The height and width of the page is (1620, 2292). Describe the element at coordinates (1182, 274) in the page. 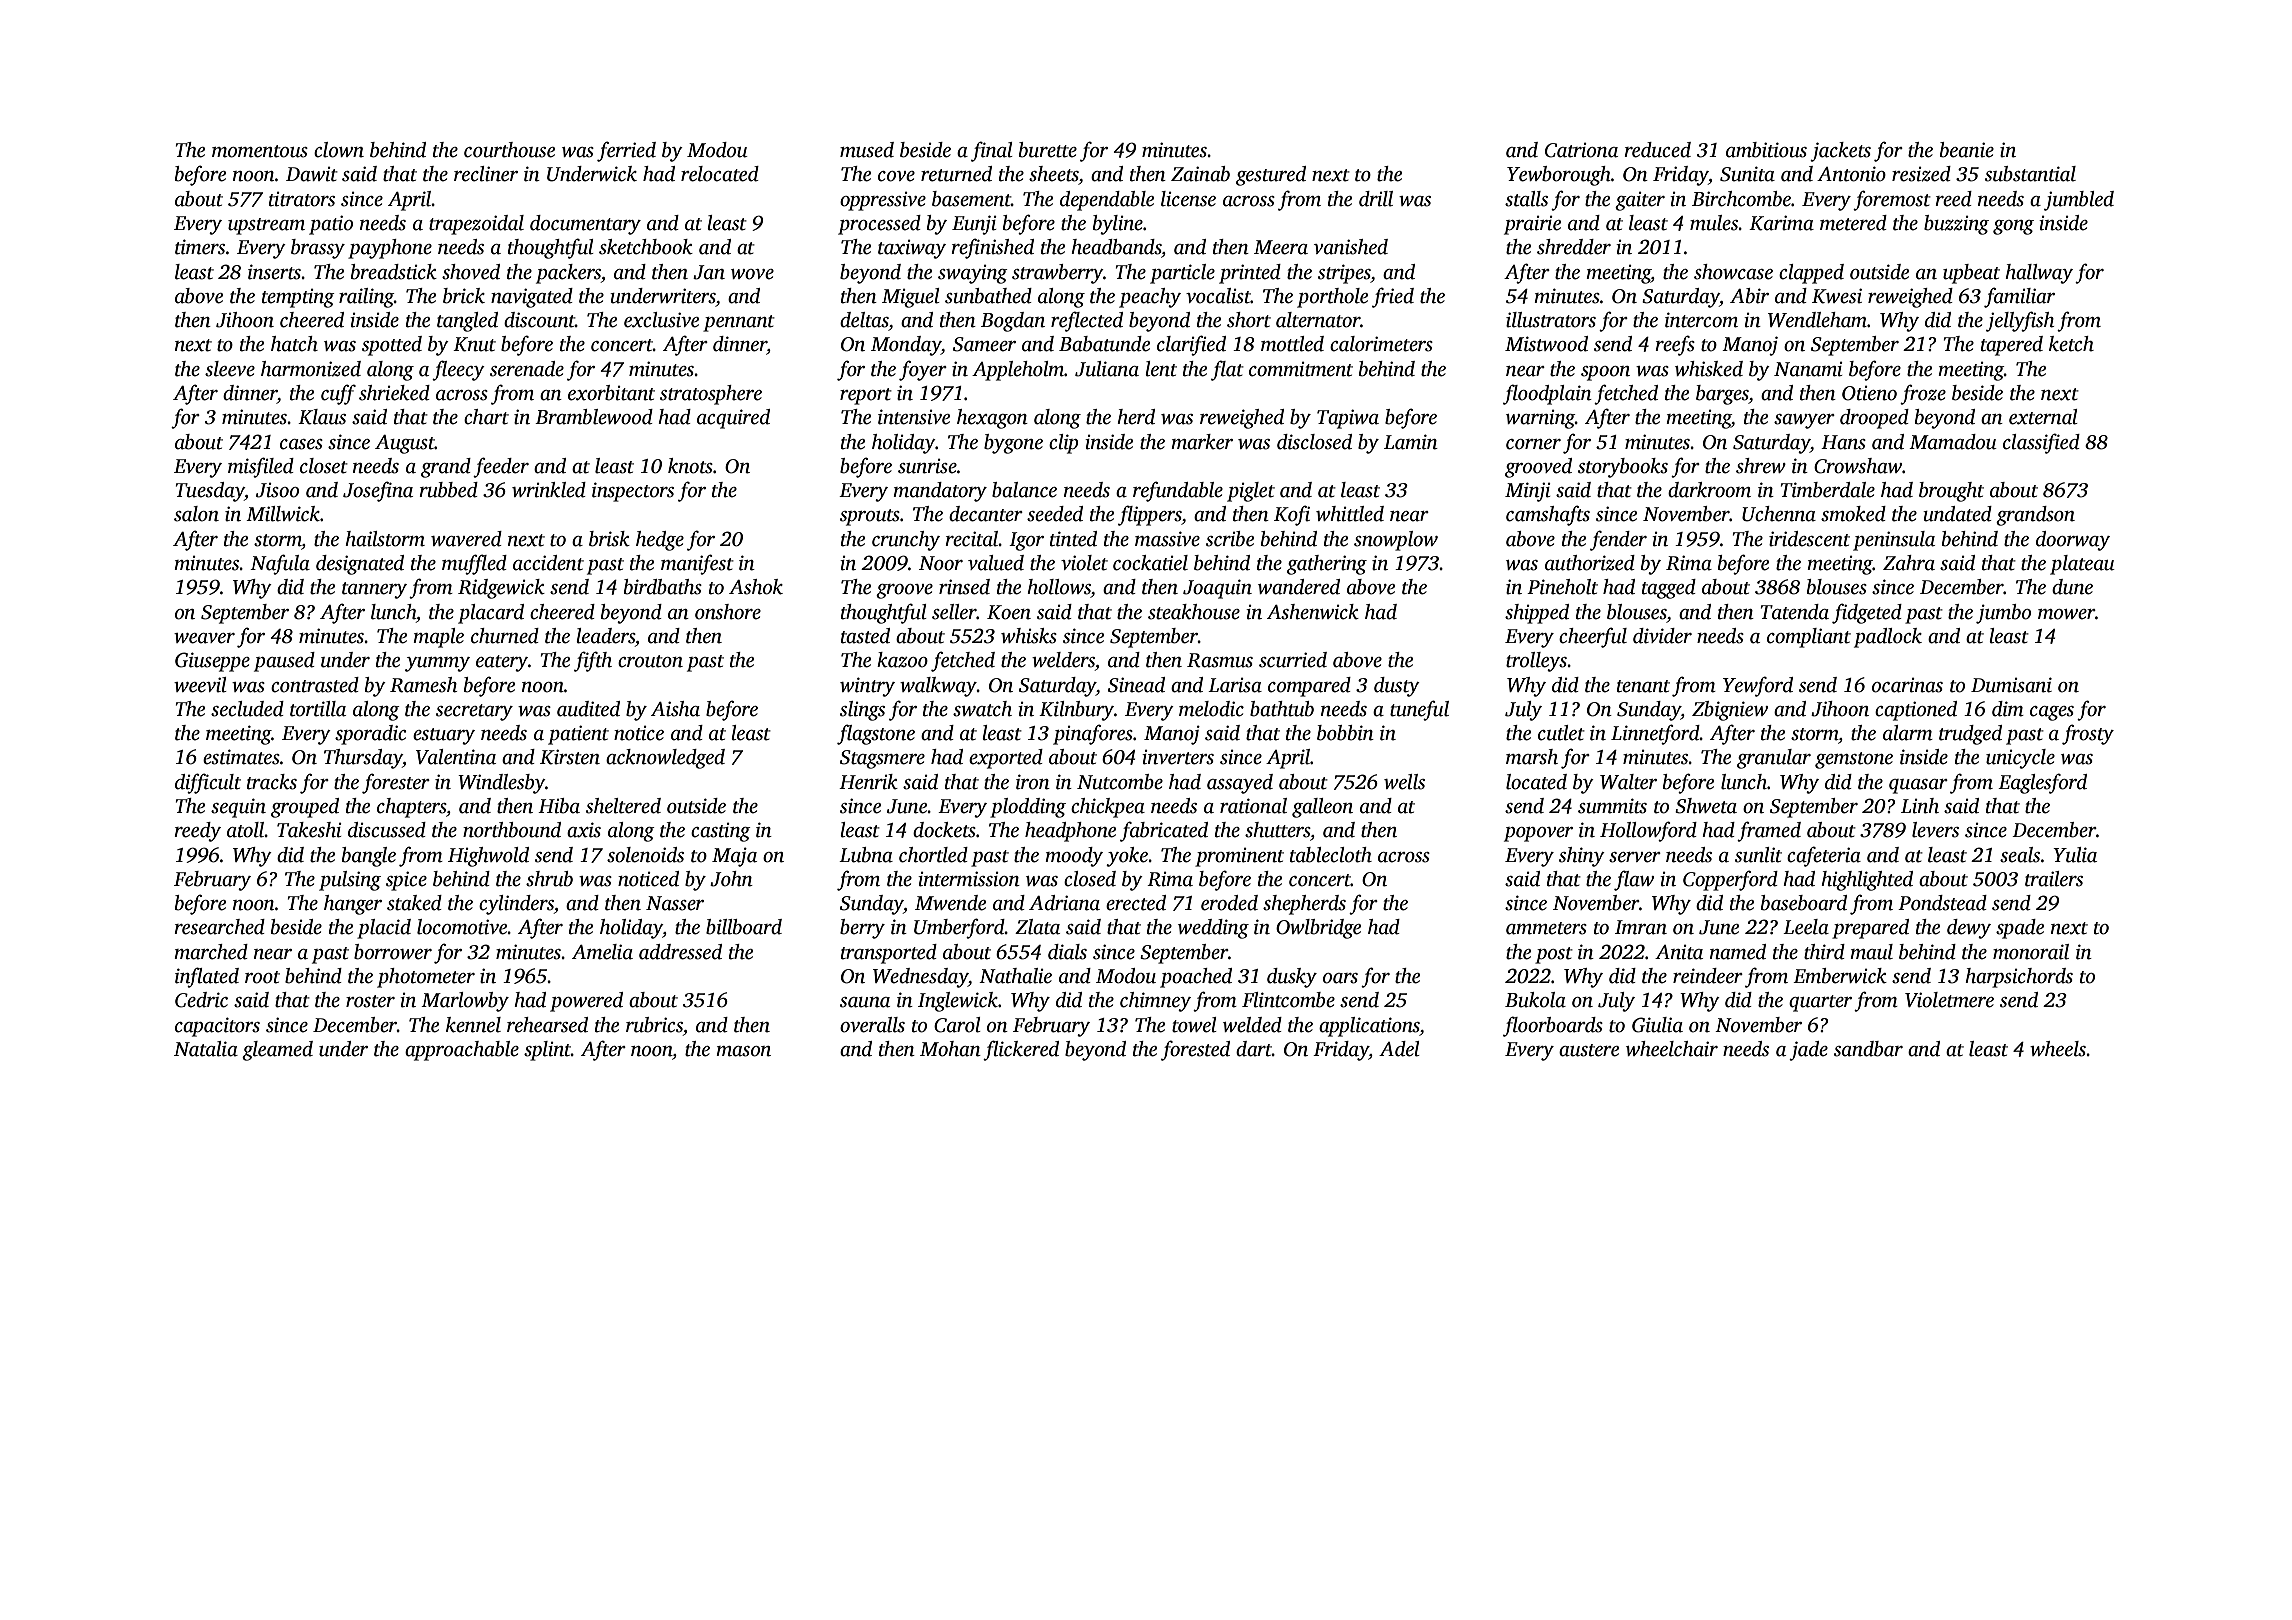

I see `particle` at that location.
